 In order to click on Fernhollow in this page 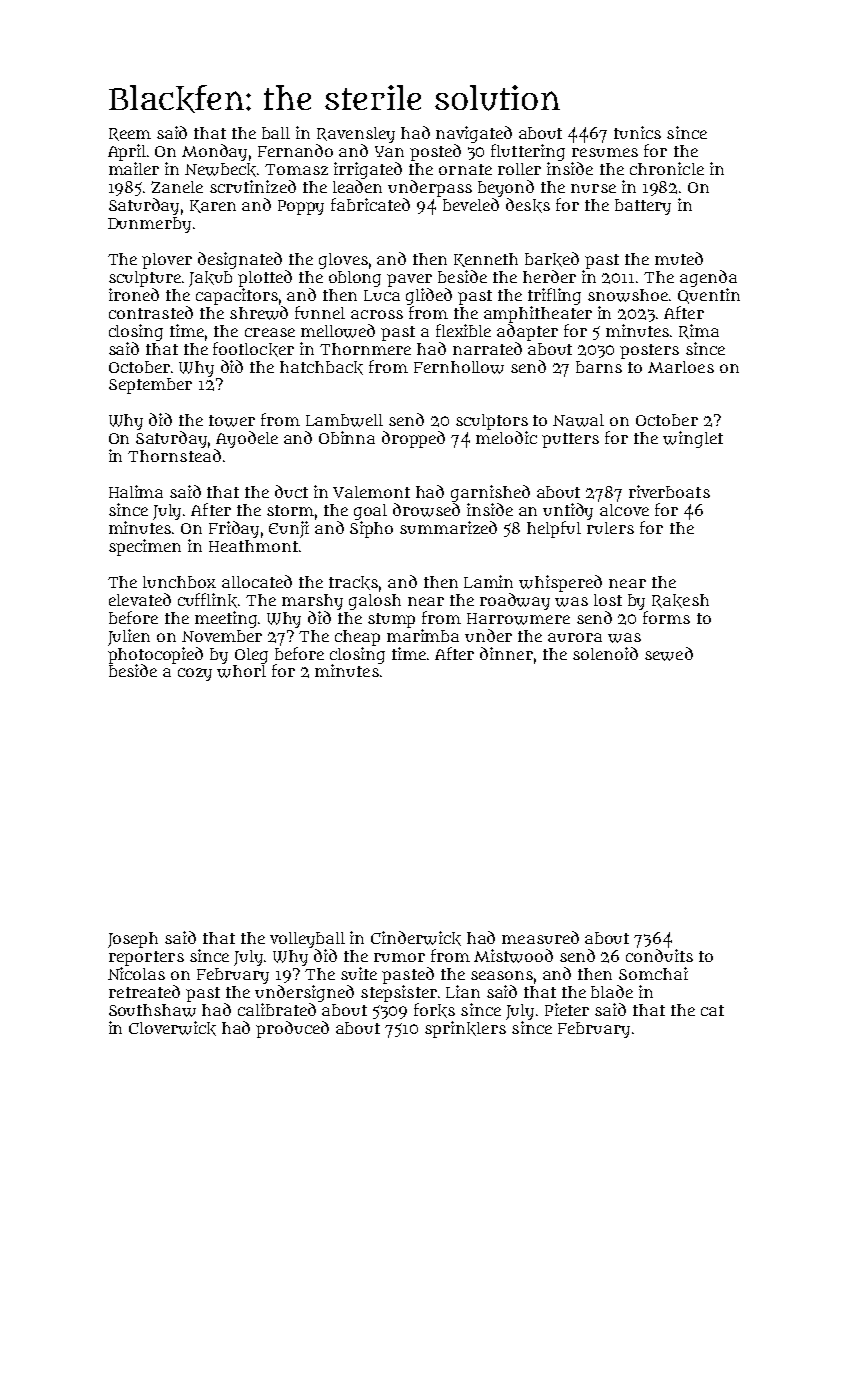, I will do `click(459, 367)`.
